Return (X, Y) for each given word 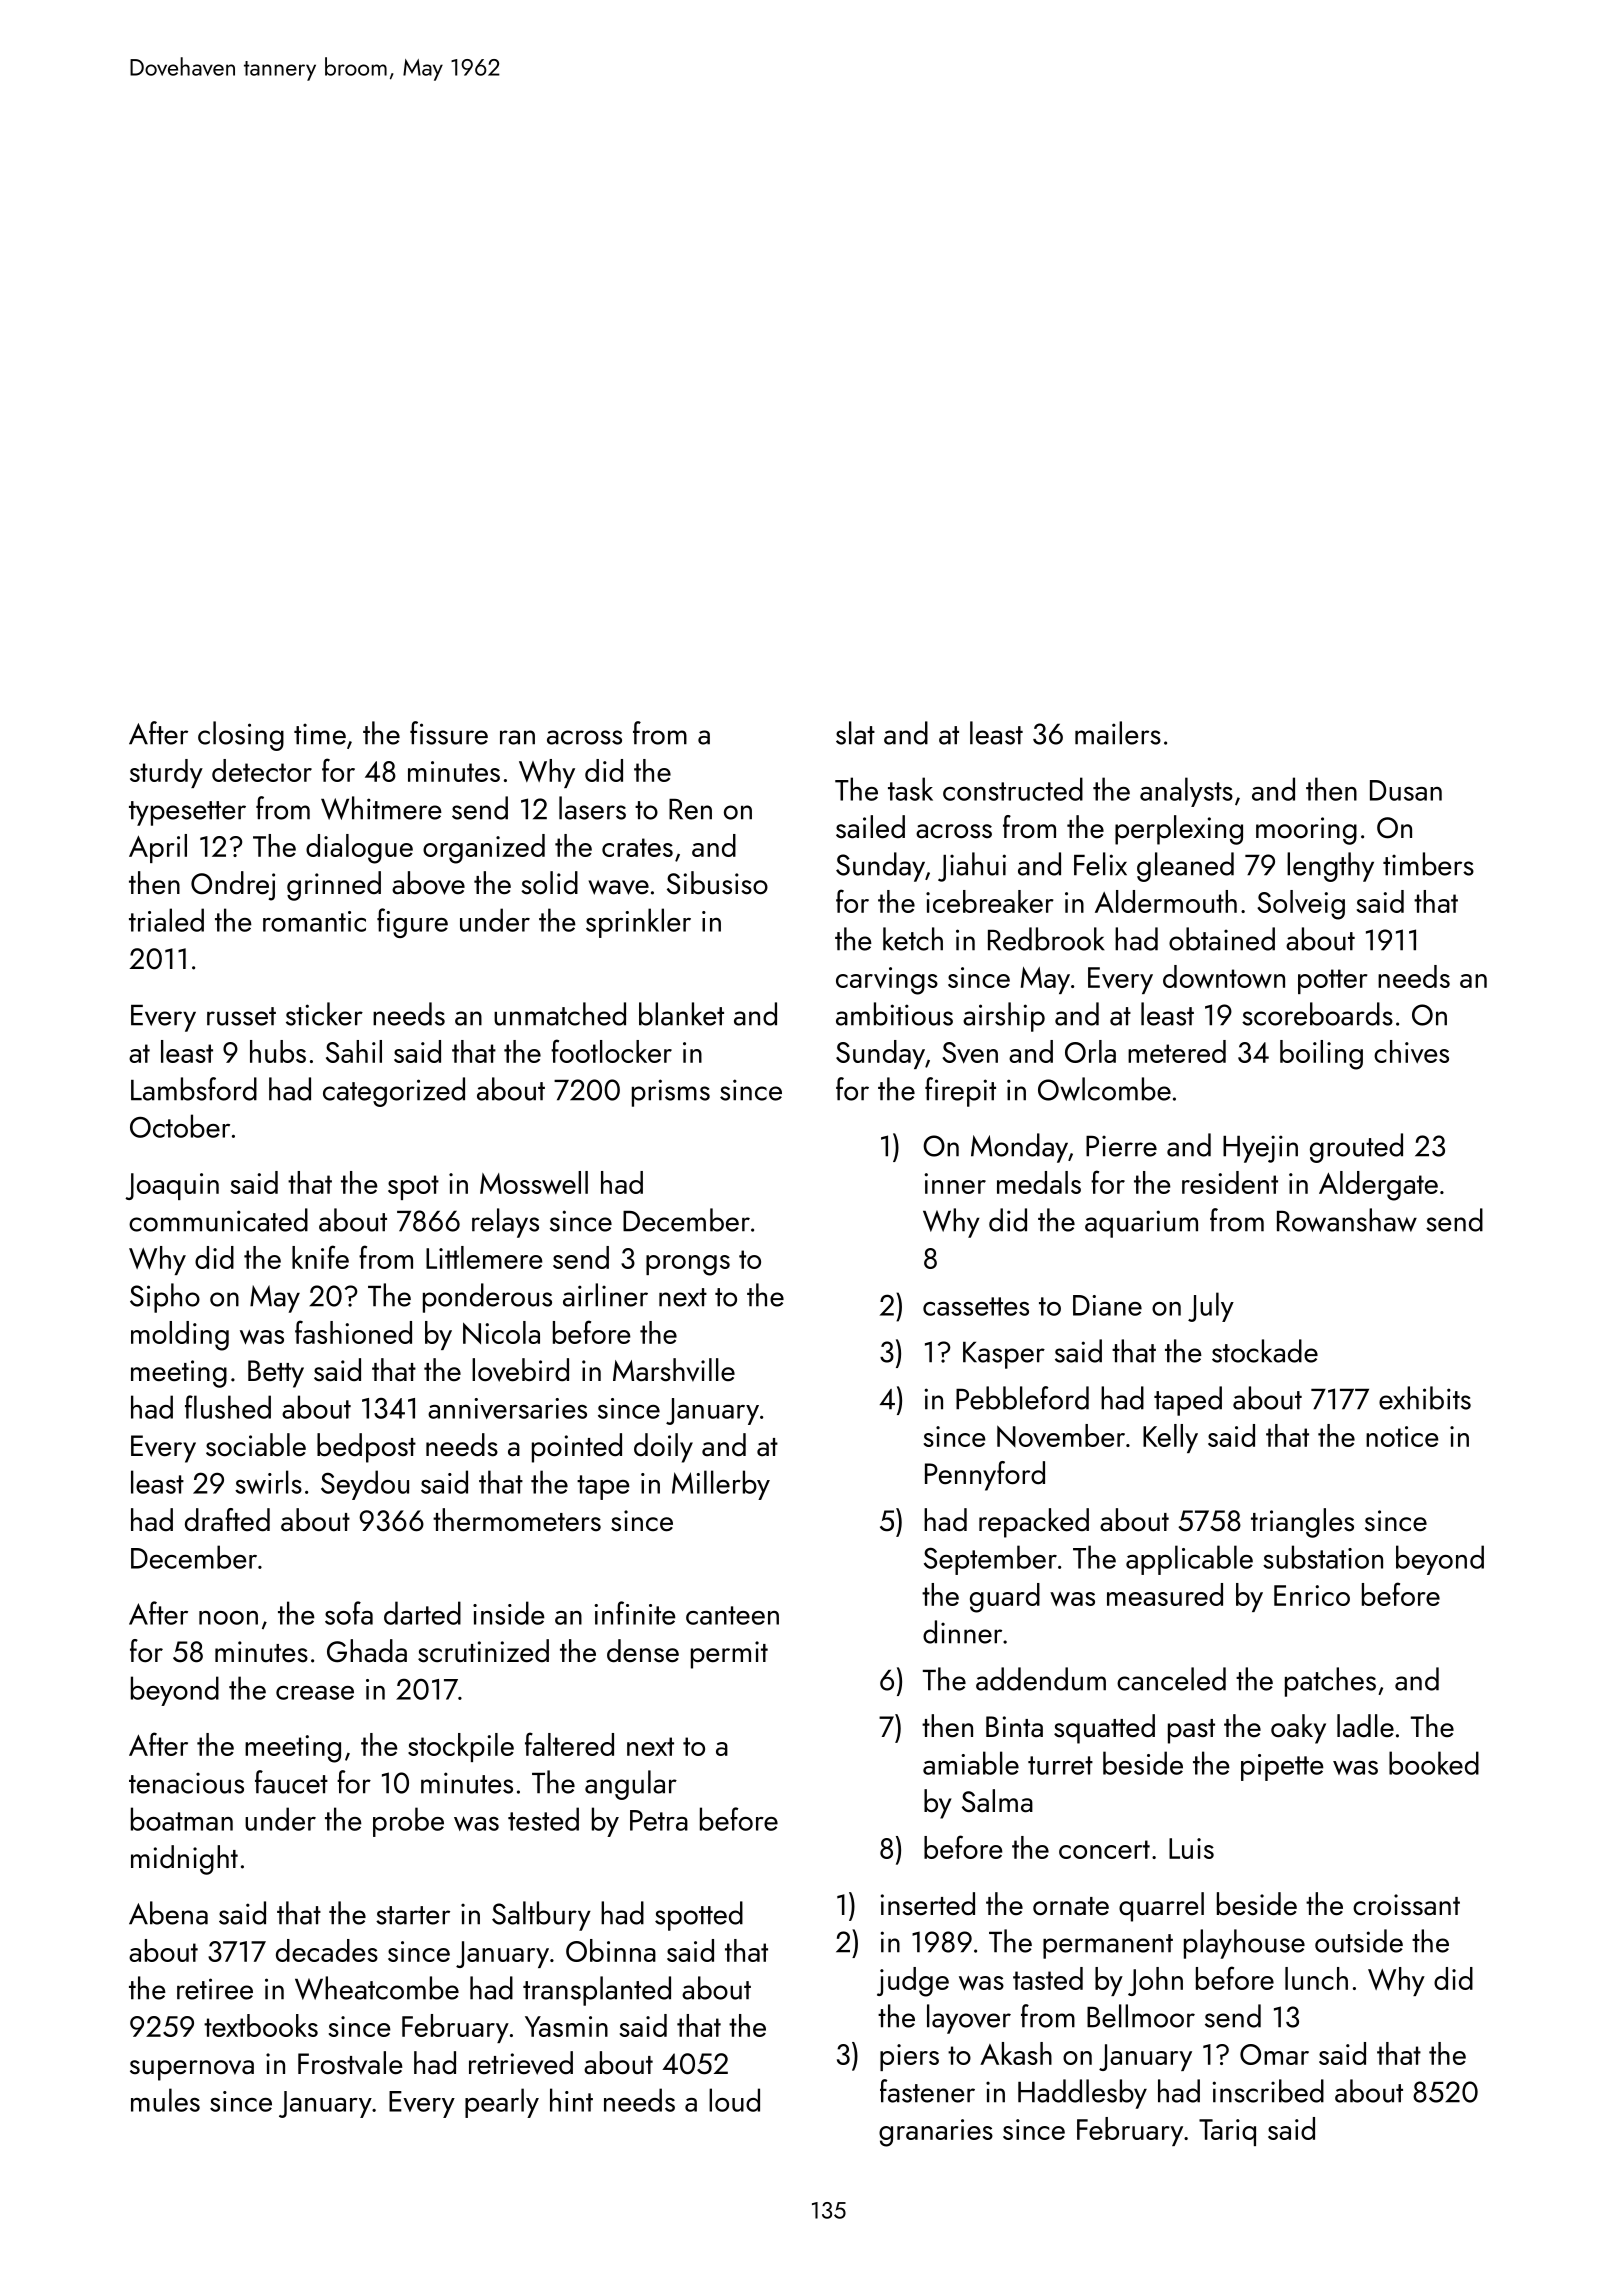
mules (165, 2100)
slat (855, 733)
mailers (1118, 733)
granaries (936, 2133)
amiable (971, 1763)
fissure (449, 733)
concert (1104, 1849)
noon (228, 1618)
